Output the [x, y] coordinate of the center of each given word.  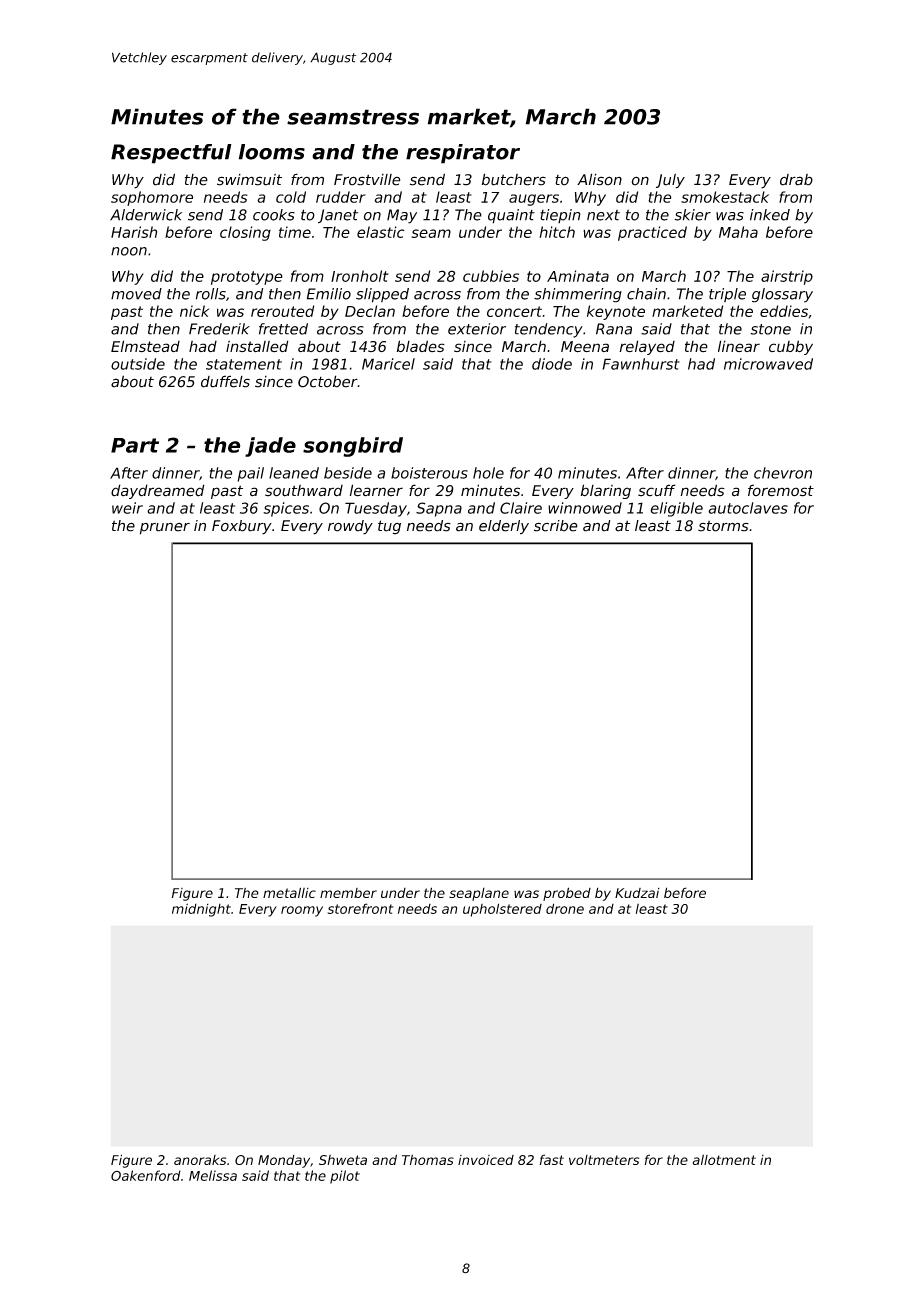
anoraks [200, 1160]
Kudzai [637, 893]
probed [567, 894]
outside [138, 364]
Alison [599, 179]
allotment [724, 1159]
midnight [201, 910]
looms [272, 152]
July [670, 181]
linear [739, 346]
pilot [345, 1177]
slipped [382, 295]
